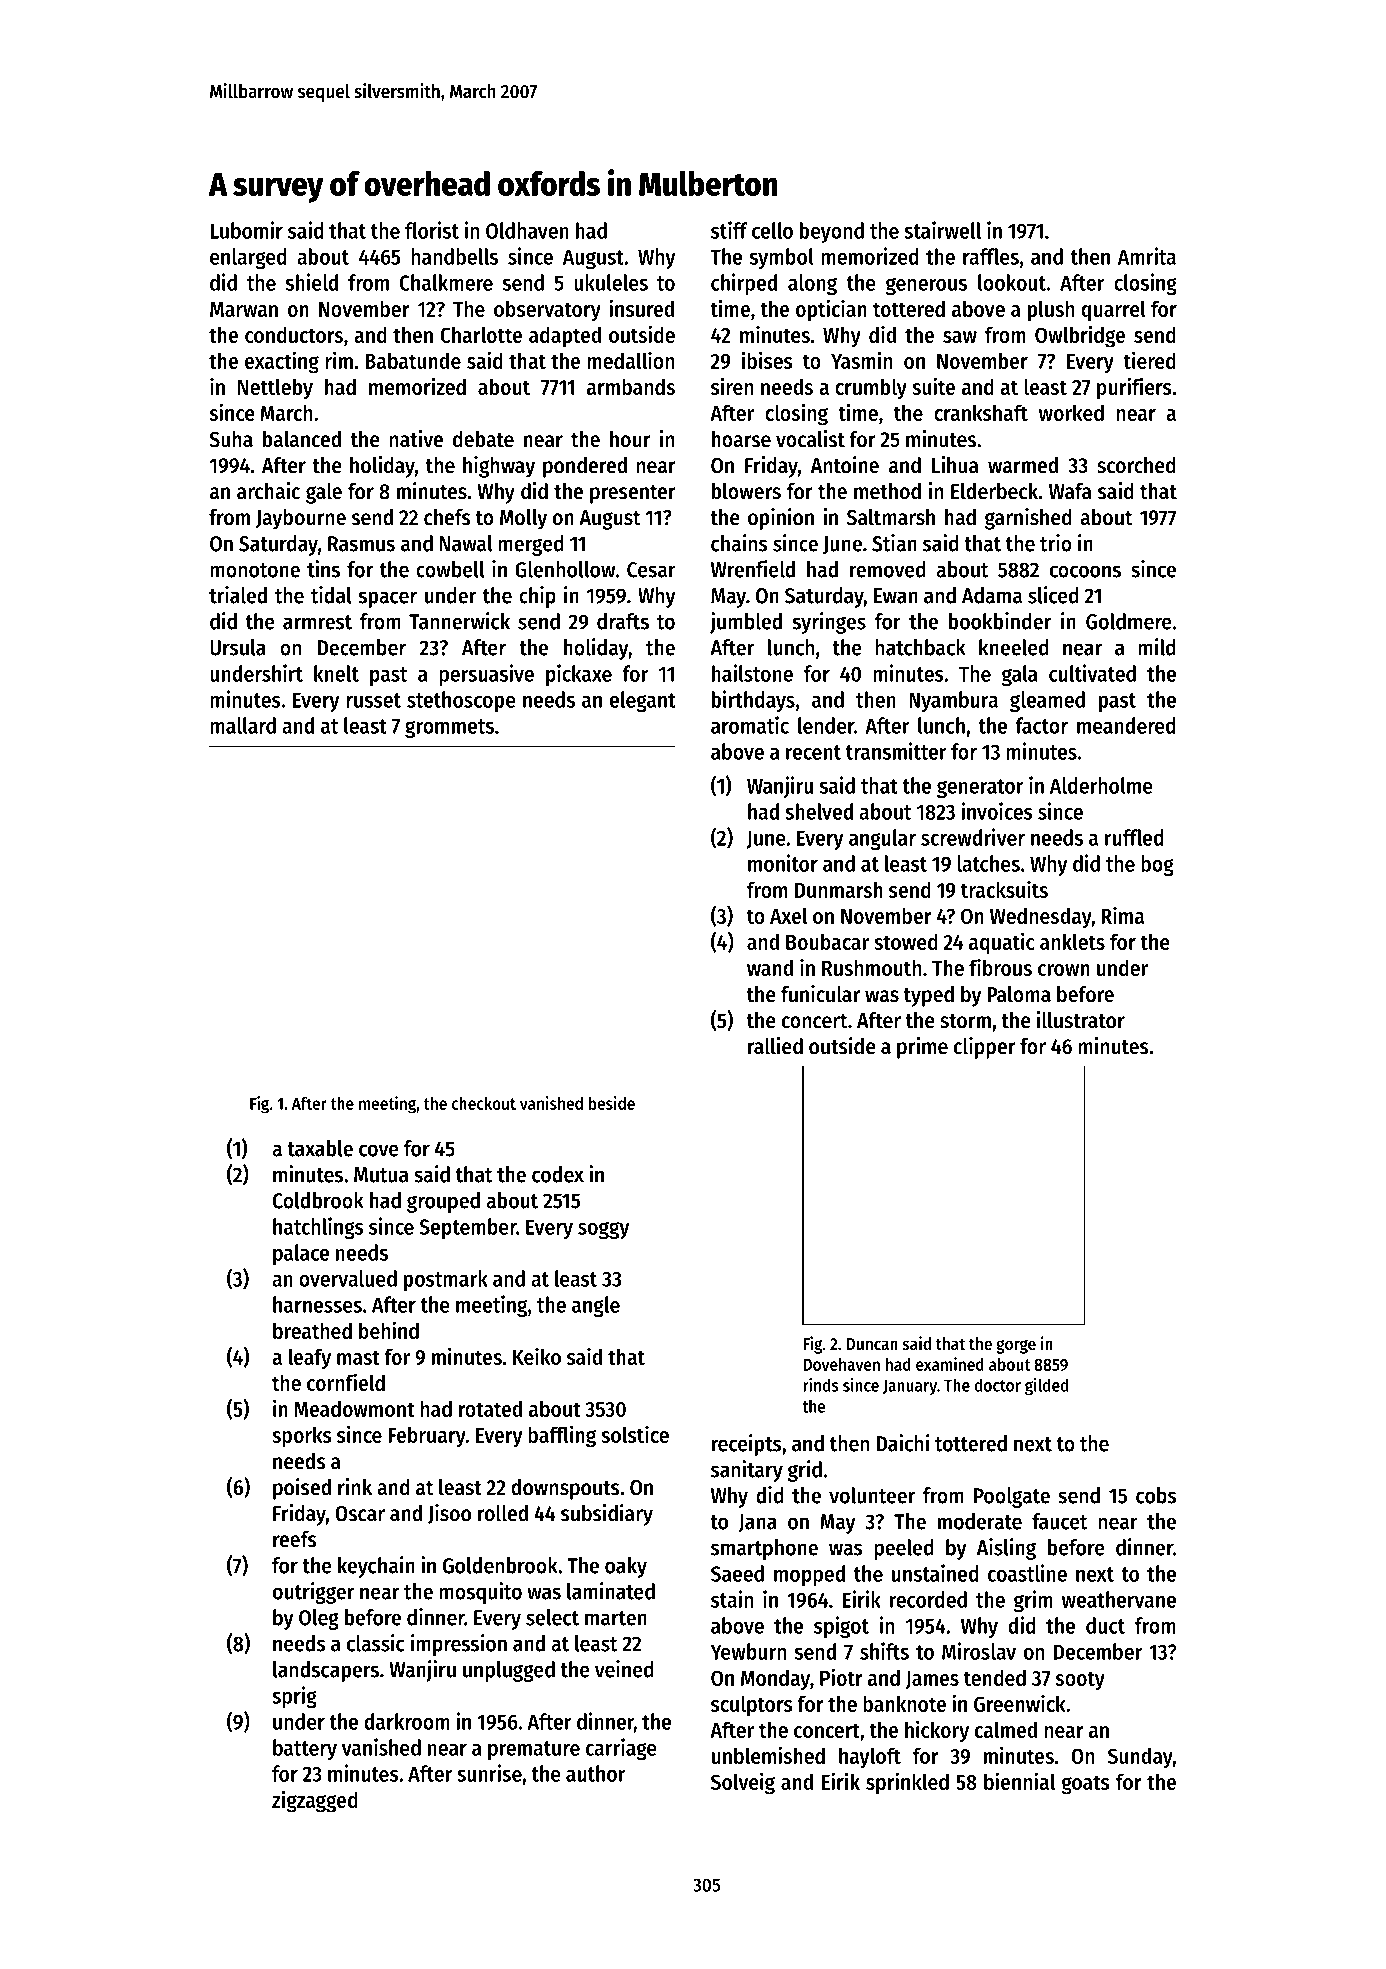  I want to click on grim, so click(1033, 1601).
